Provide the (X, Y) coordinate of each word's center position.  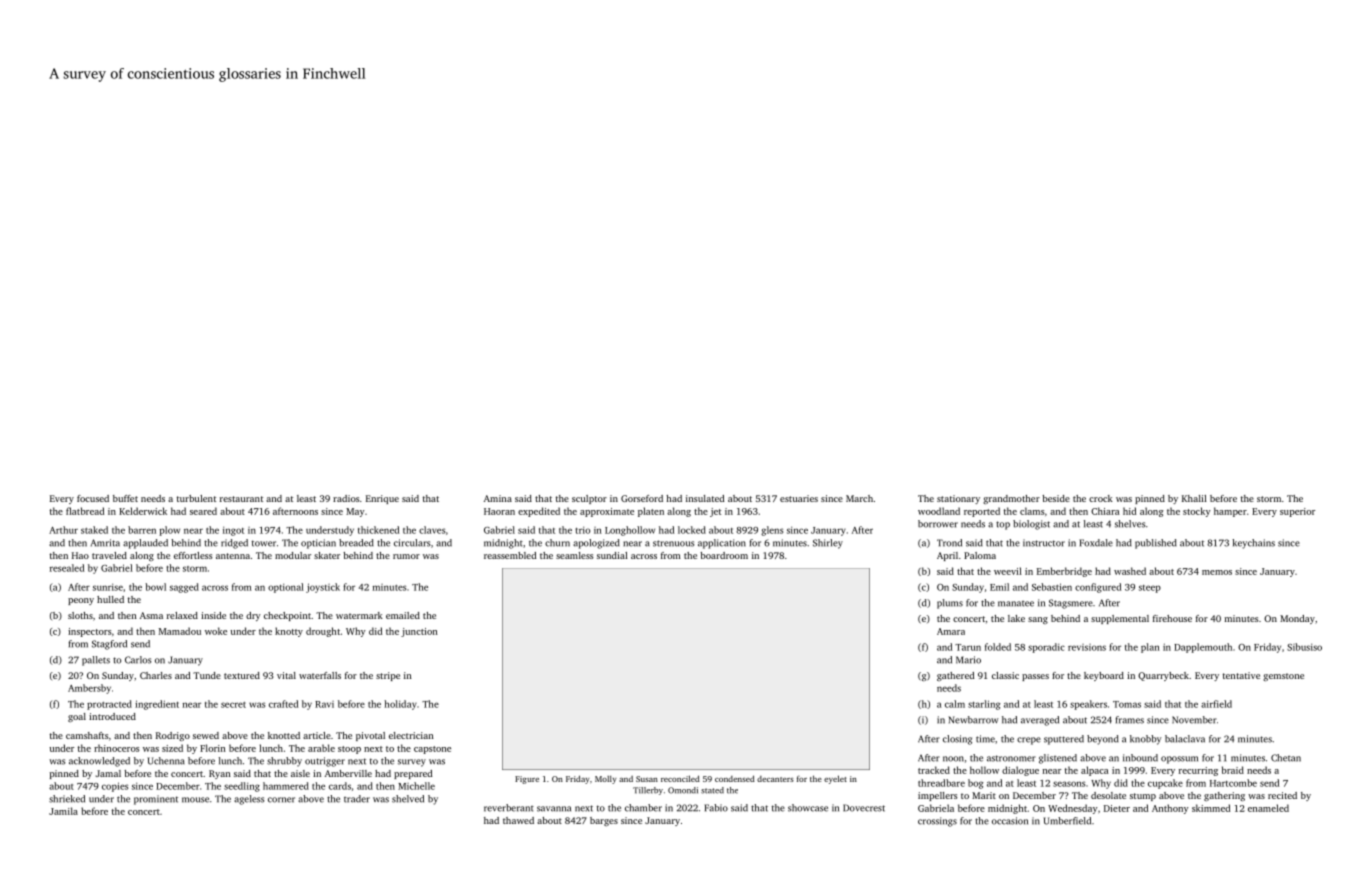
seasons (1069, 784)
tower (264, 543)
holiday (401, 705)
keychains (1253, 544)
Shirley (828, 544)
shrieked (67, 799)
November (1194, 720)
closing (957, 740)
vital (286, 675)
